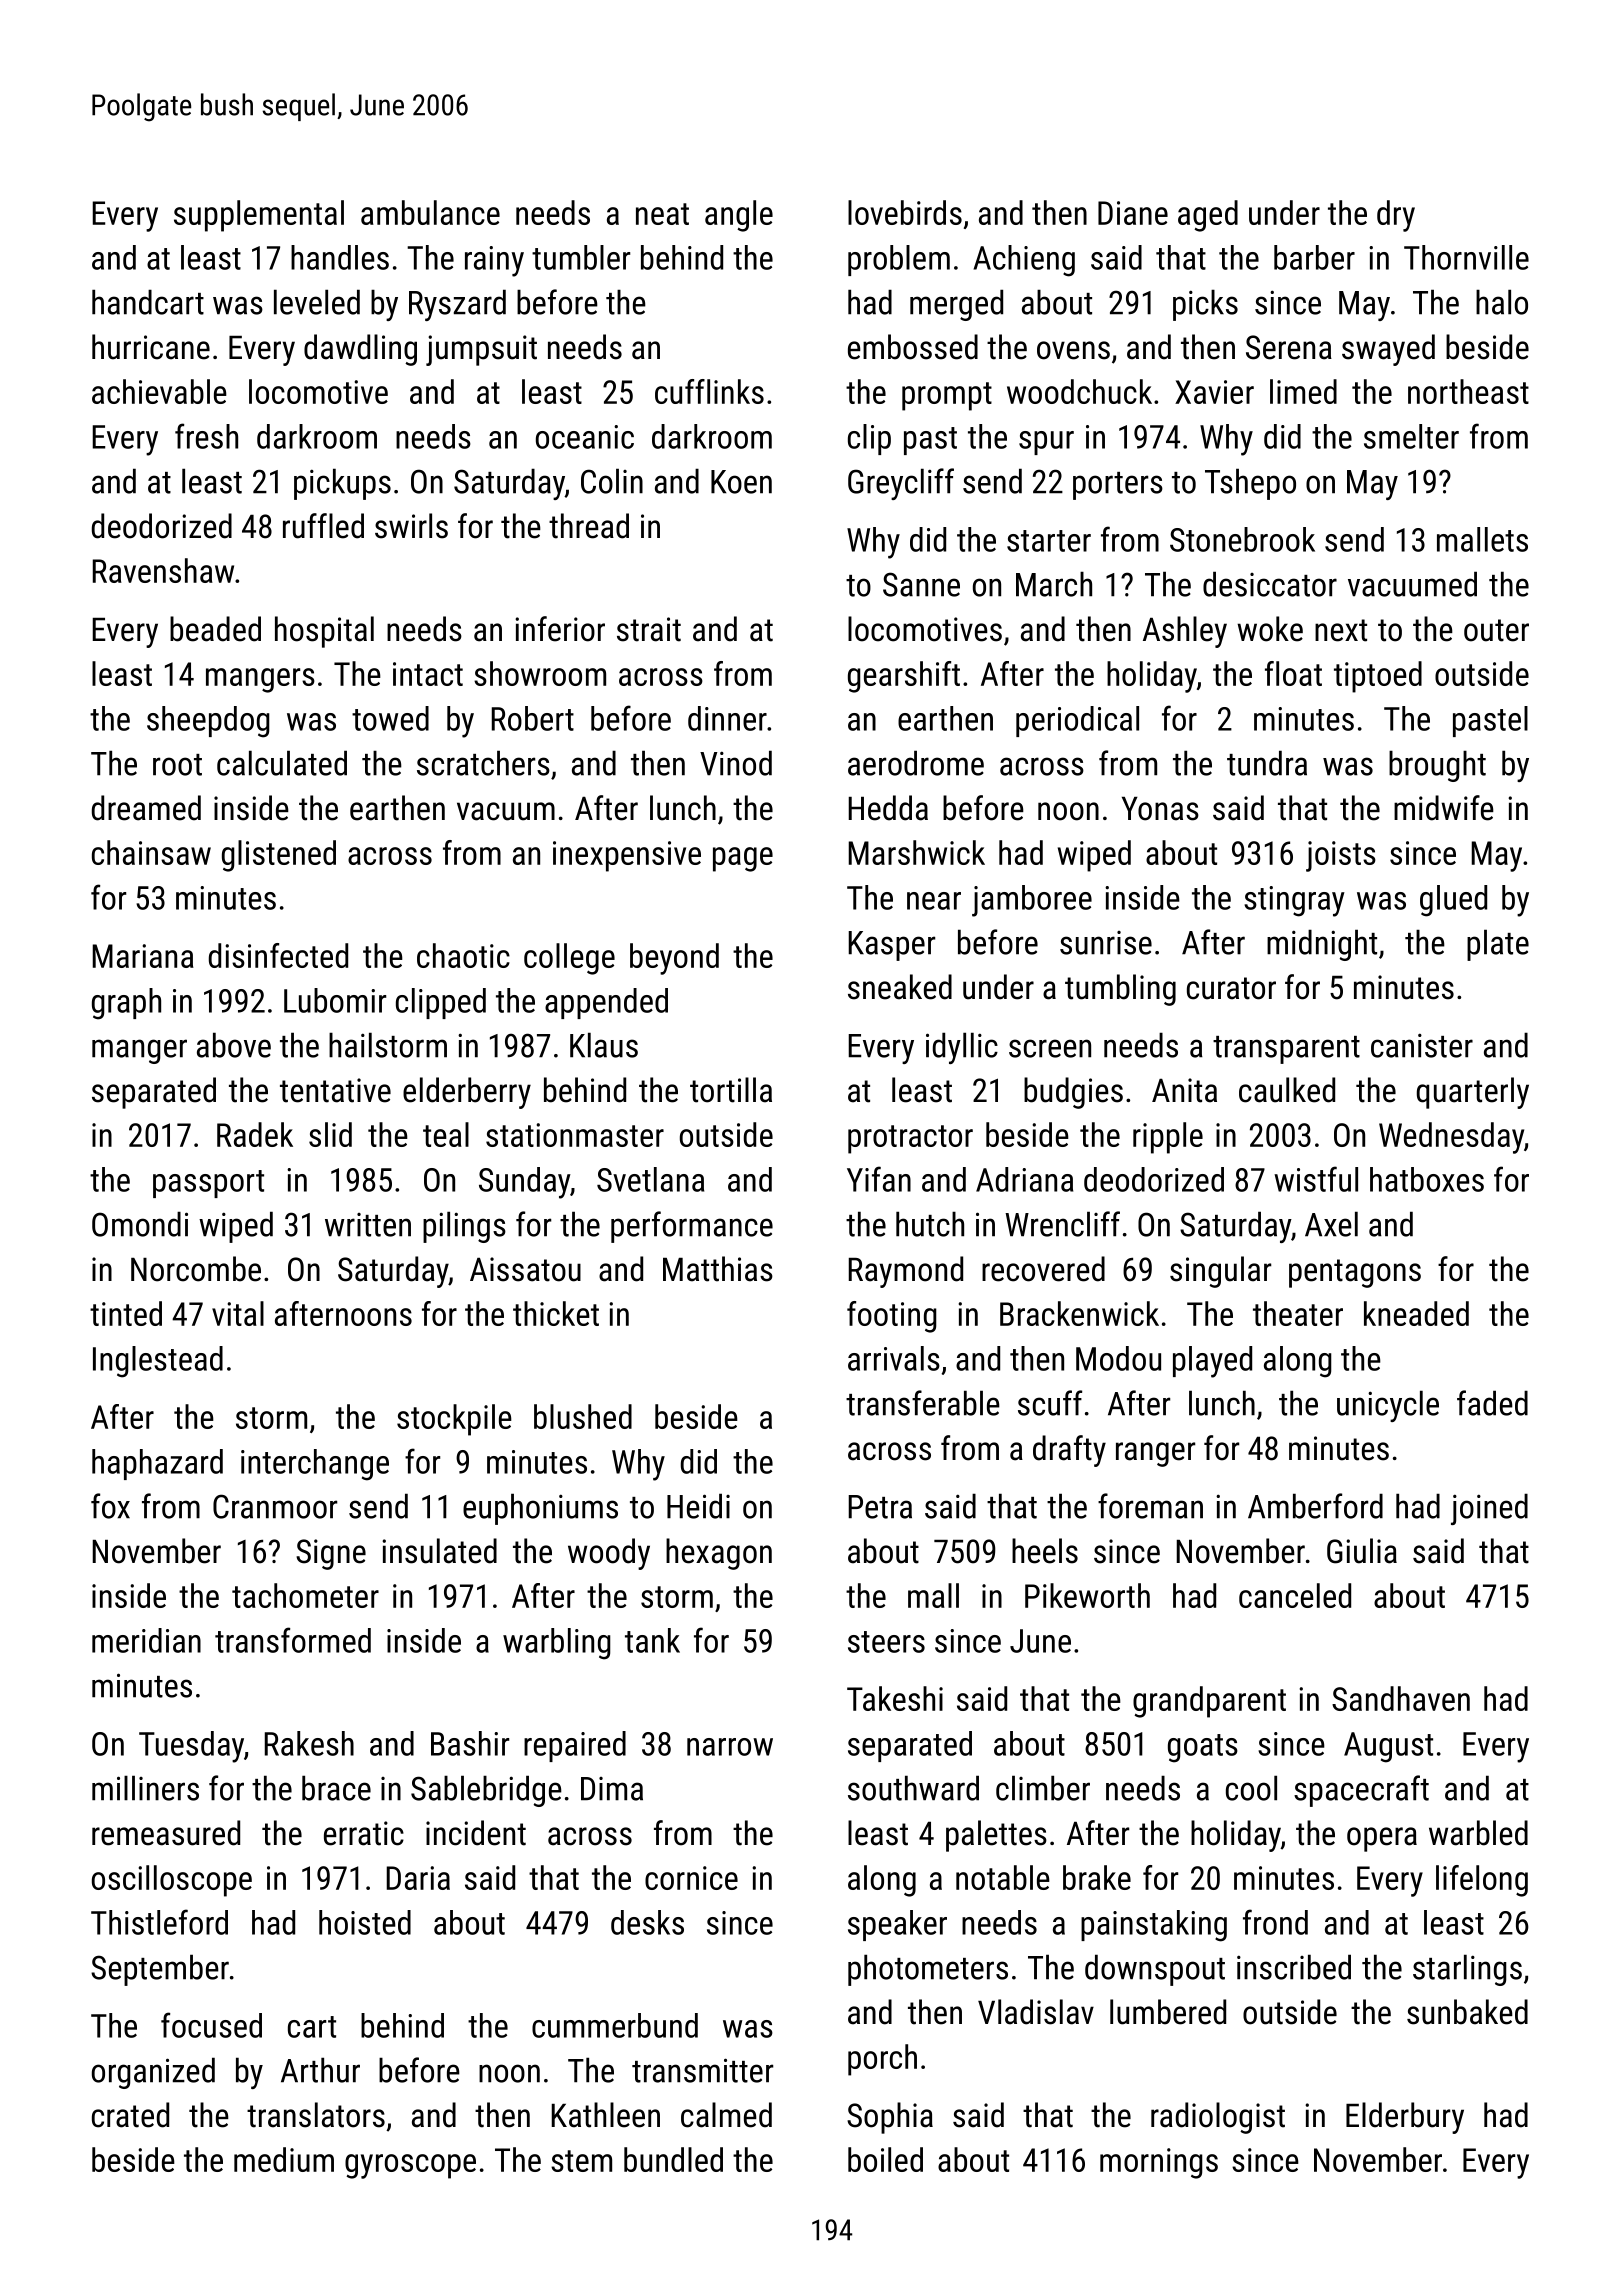 The height and width of the screenshot is (2292, 1620). What do you see at coordinates (899, 260) in the screenshot?
I see `problem` at bounding box center [899, 260].
